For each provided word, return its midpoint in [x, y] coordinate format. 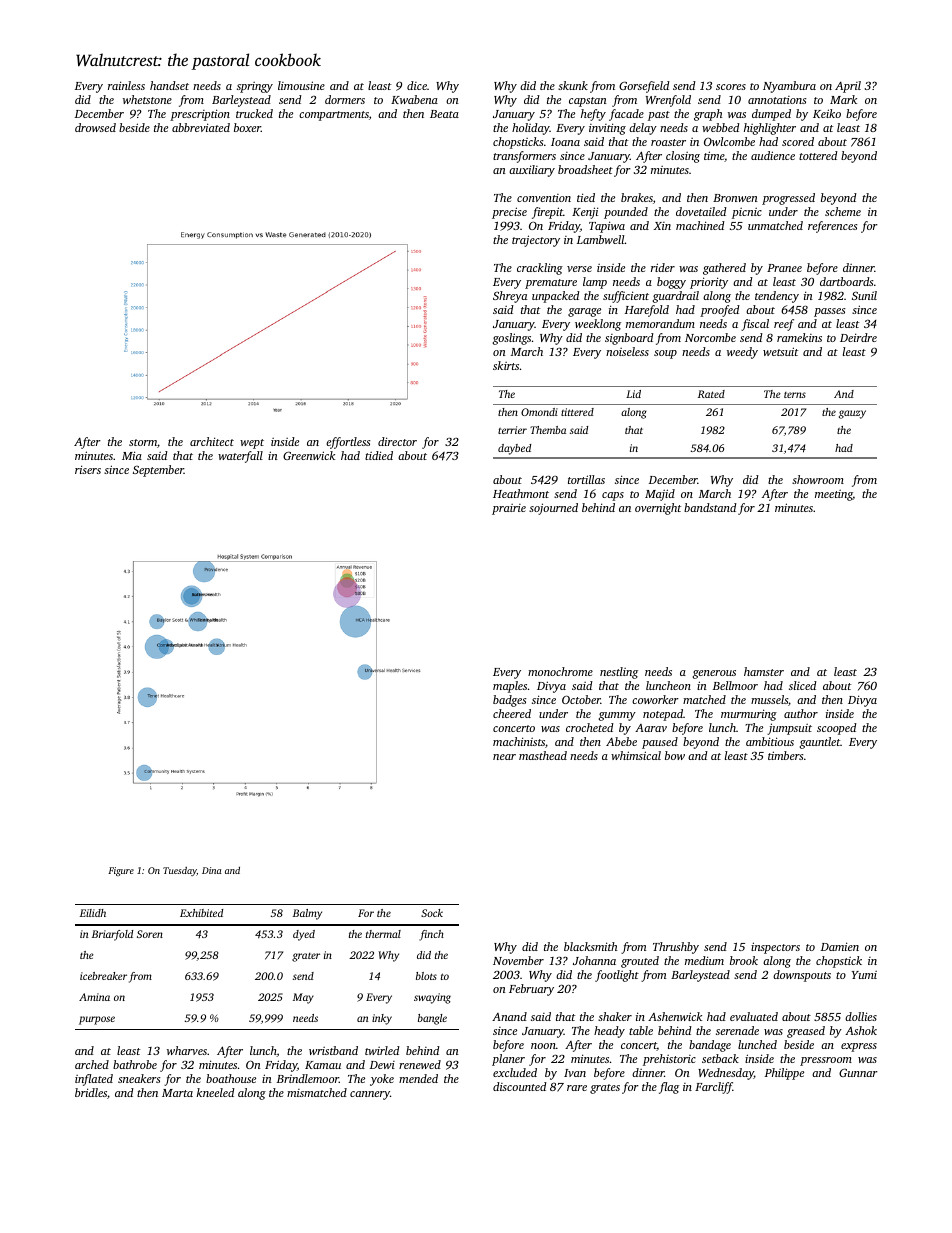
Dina [211, 870]
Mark [843, 99]
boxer [247, 127]
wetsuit [780, 351]
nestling [619, 673]
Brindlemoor [308, 1078]
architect [212, 441]
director [397, 441]
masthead [543, 755]
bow [675, 755]
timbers [786, 755]
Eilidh [93, 913]
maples [510, 687]
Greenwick [309, 455]
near [504, 757]
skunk [573, 85]
